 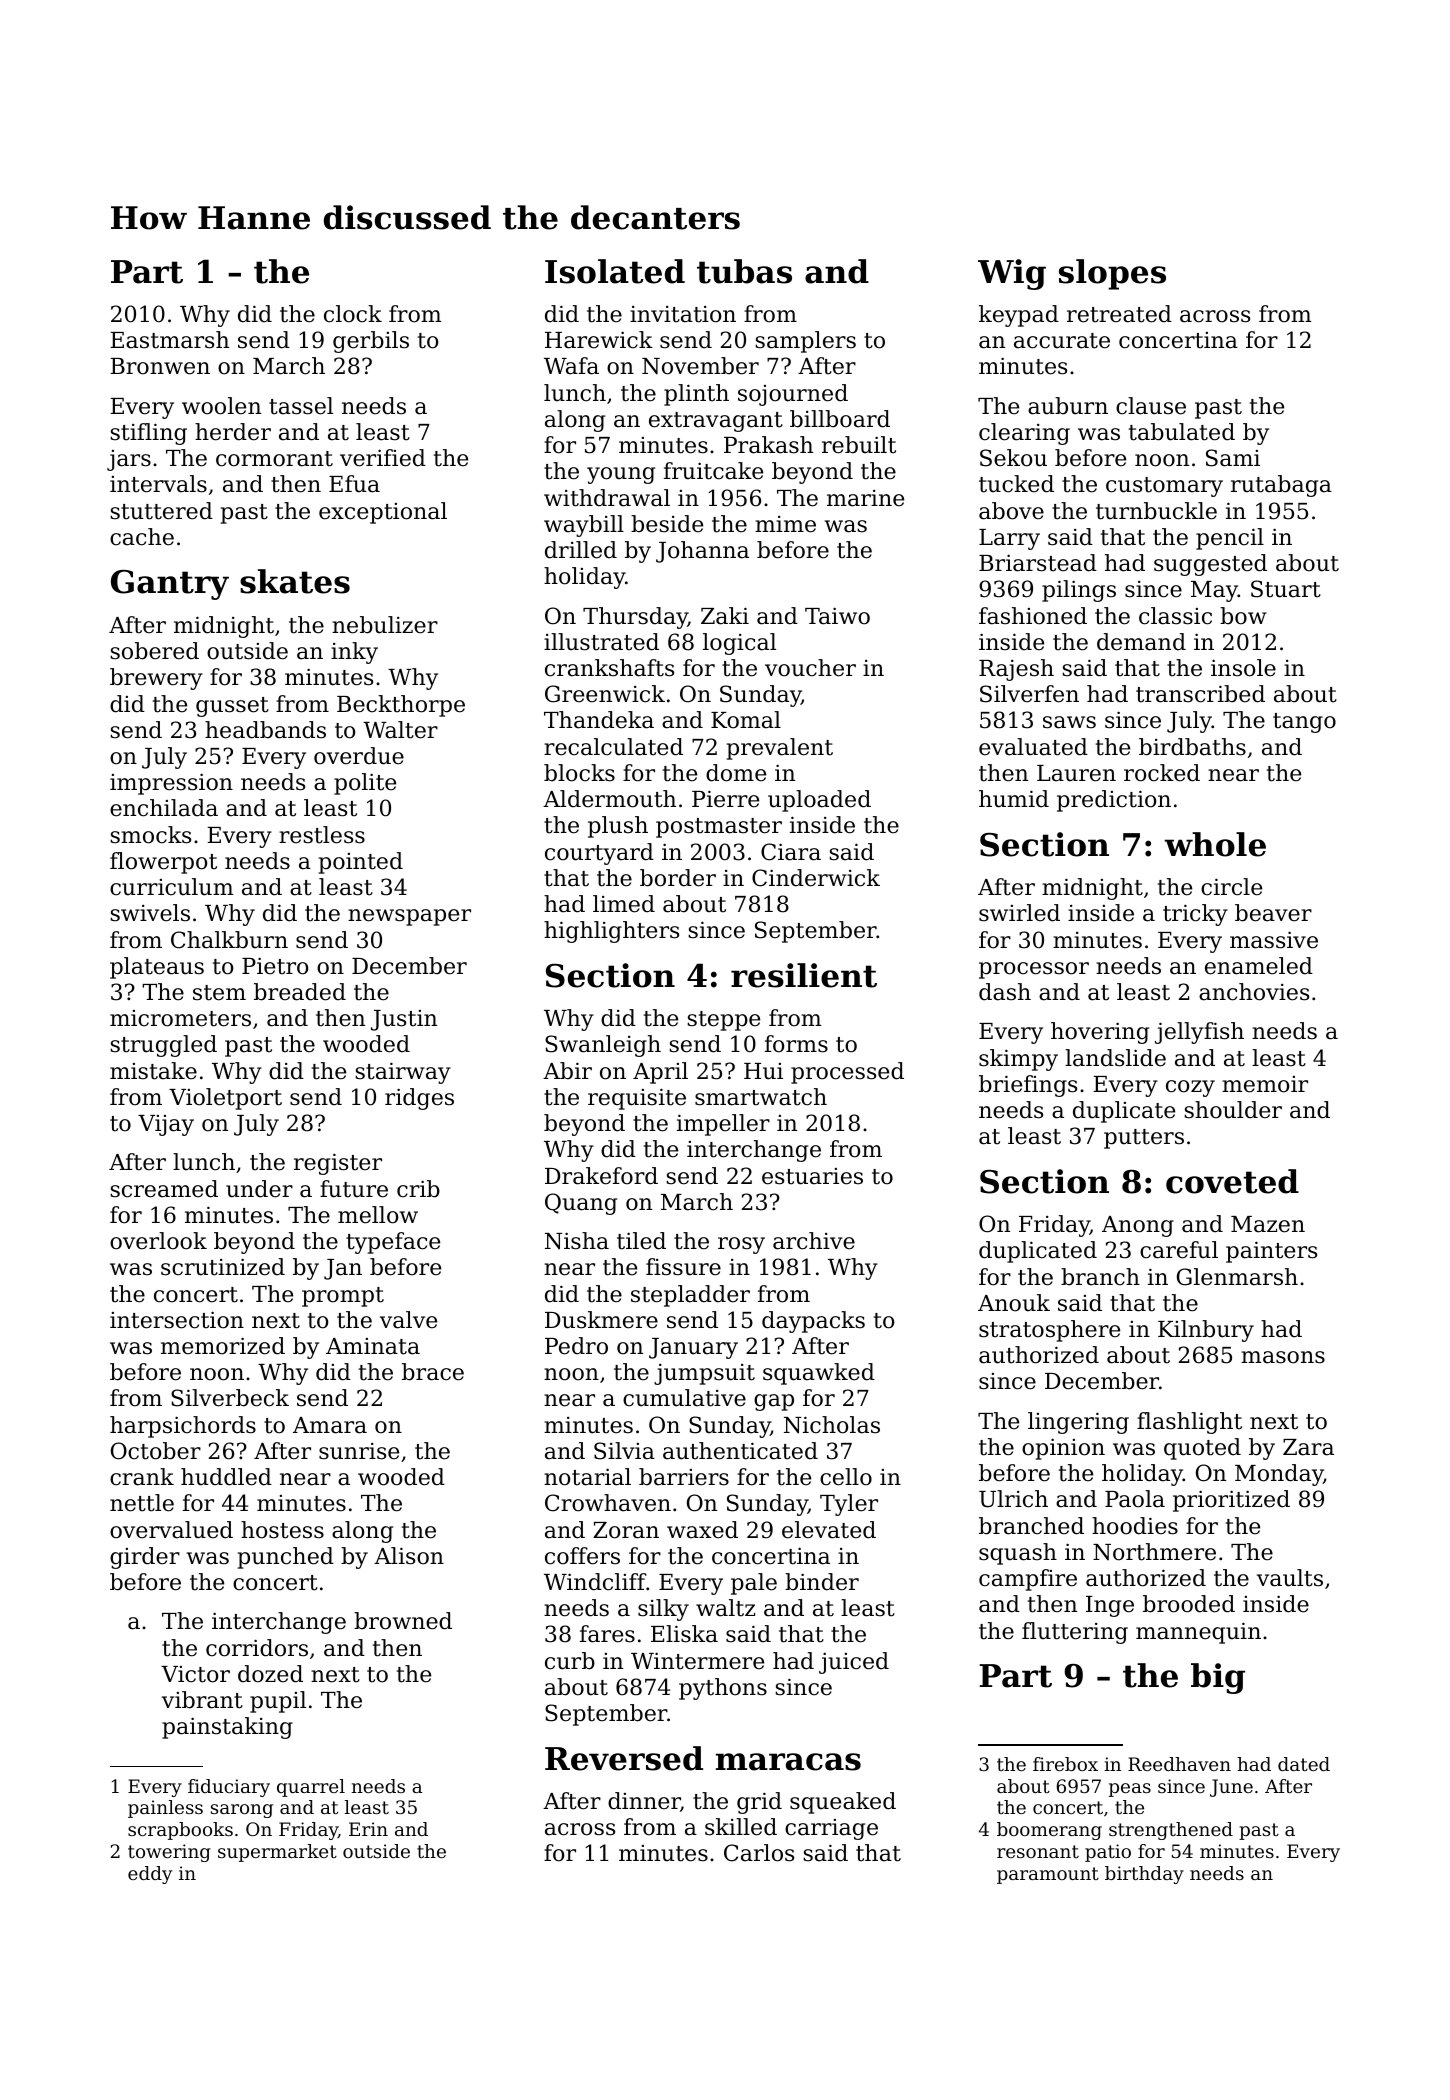 I want to click on rutabaga, so click(x=1281, y=486).
